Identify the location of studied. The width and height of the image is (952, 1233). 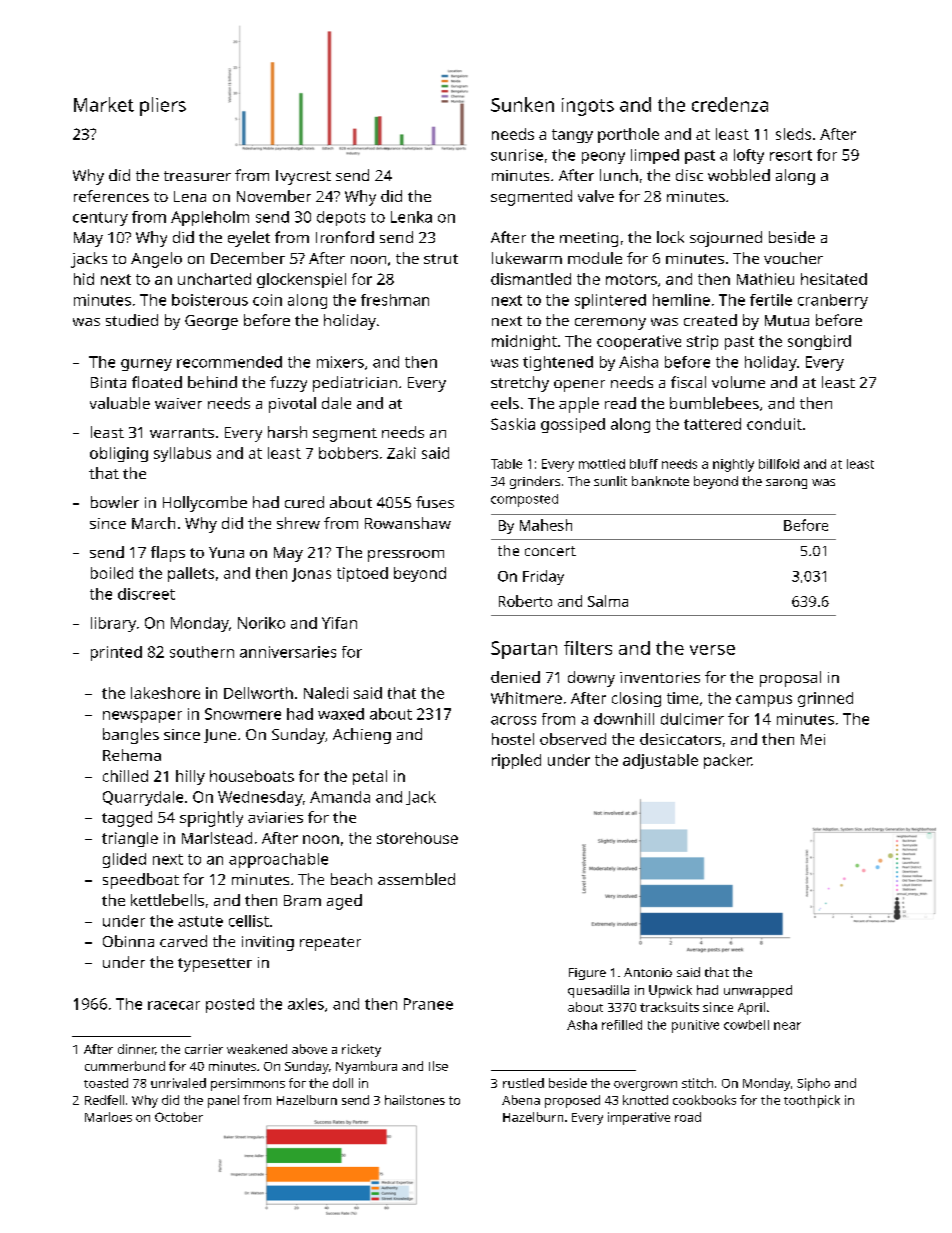
(132, 320).
